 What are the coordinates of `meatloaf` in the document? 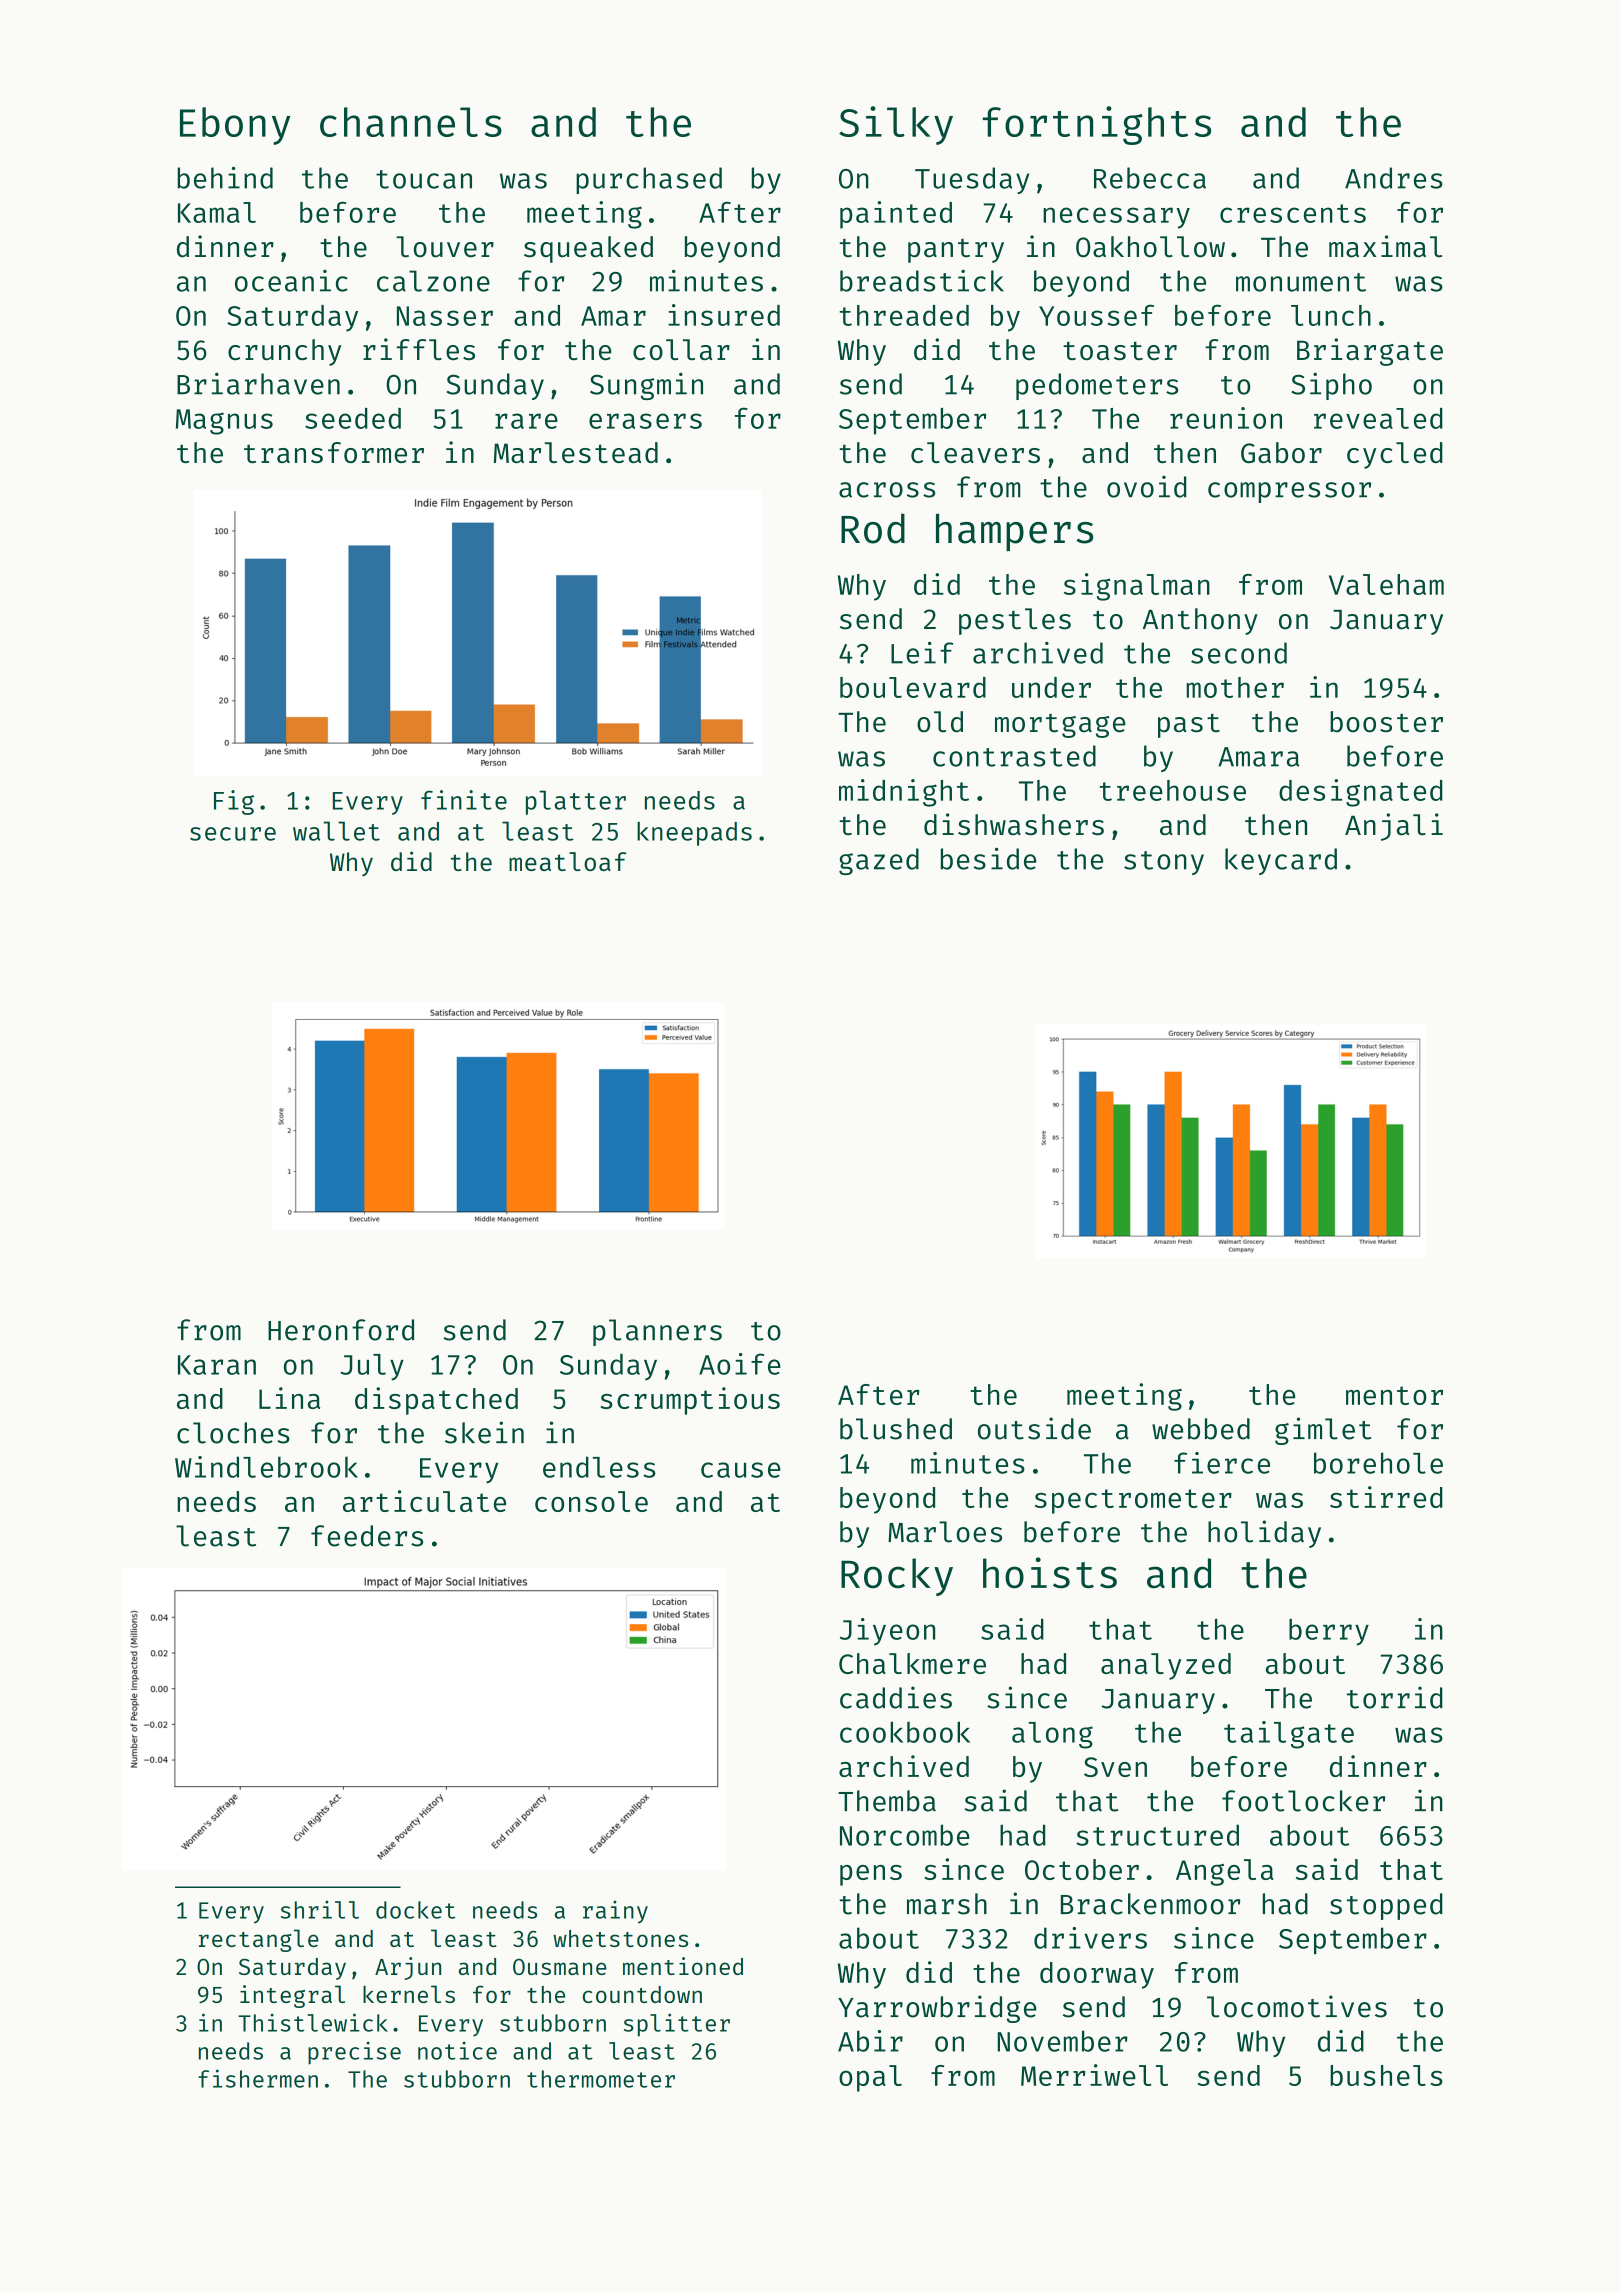 It's located at (567, 861).
